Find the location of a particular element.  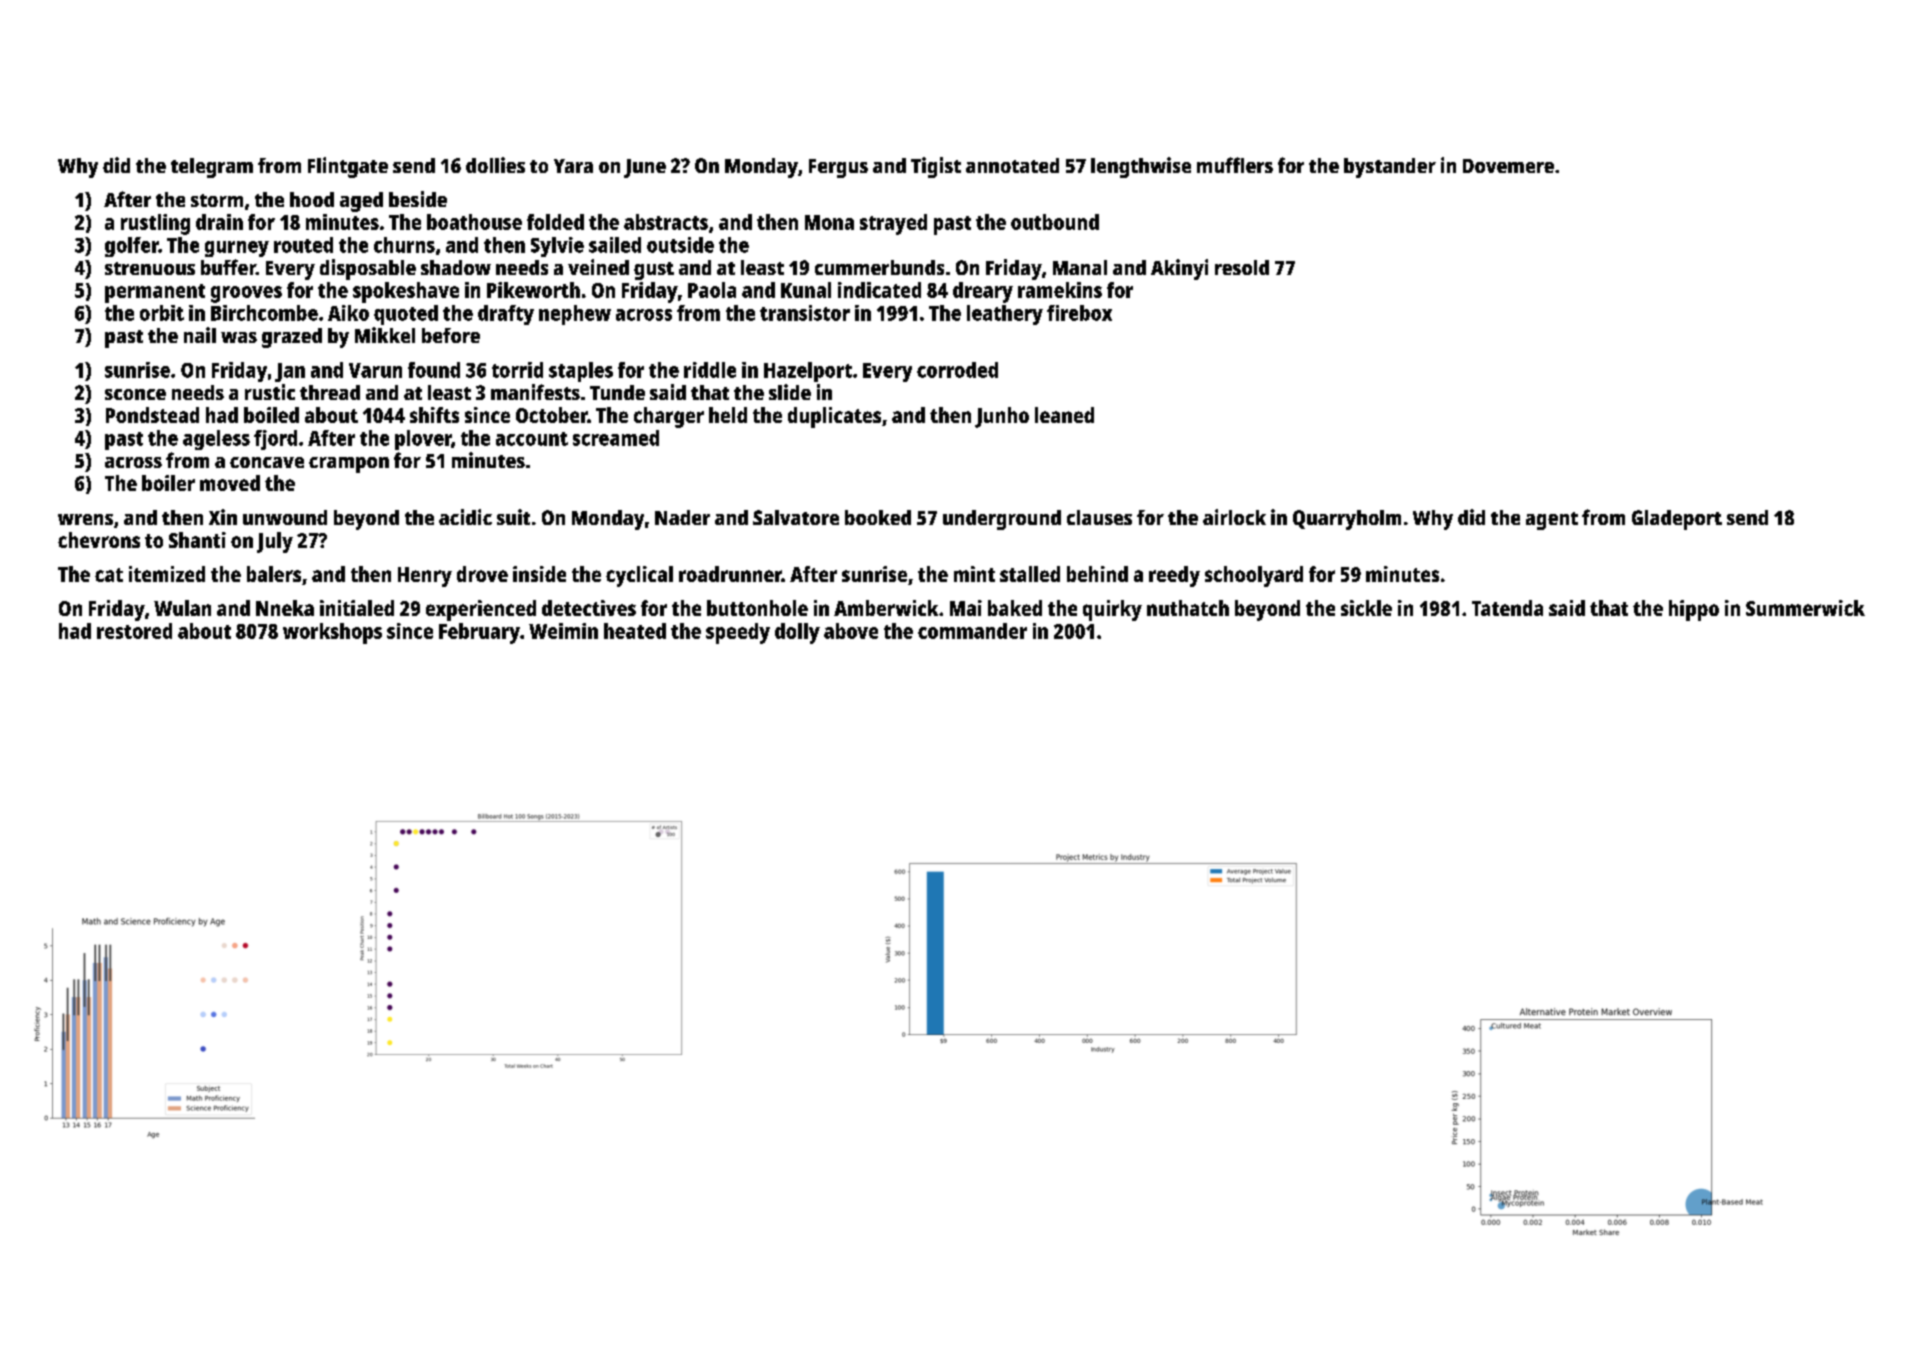

leaned is located at coordinates (1064, 415).
